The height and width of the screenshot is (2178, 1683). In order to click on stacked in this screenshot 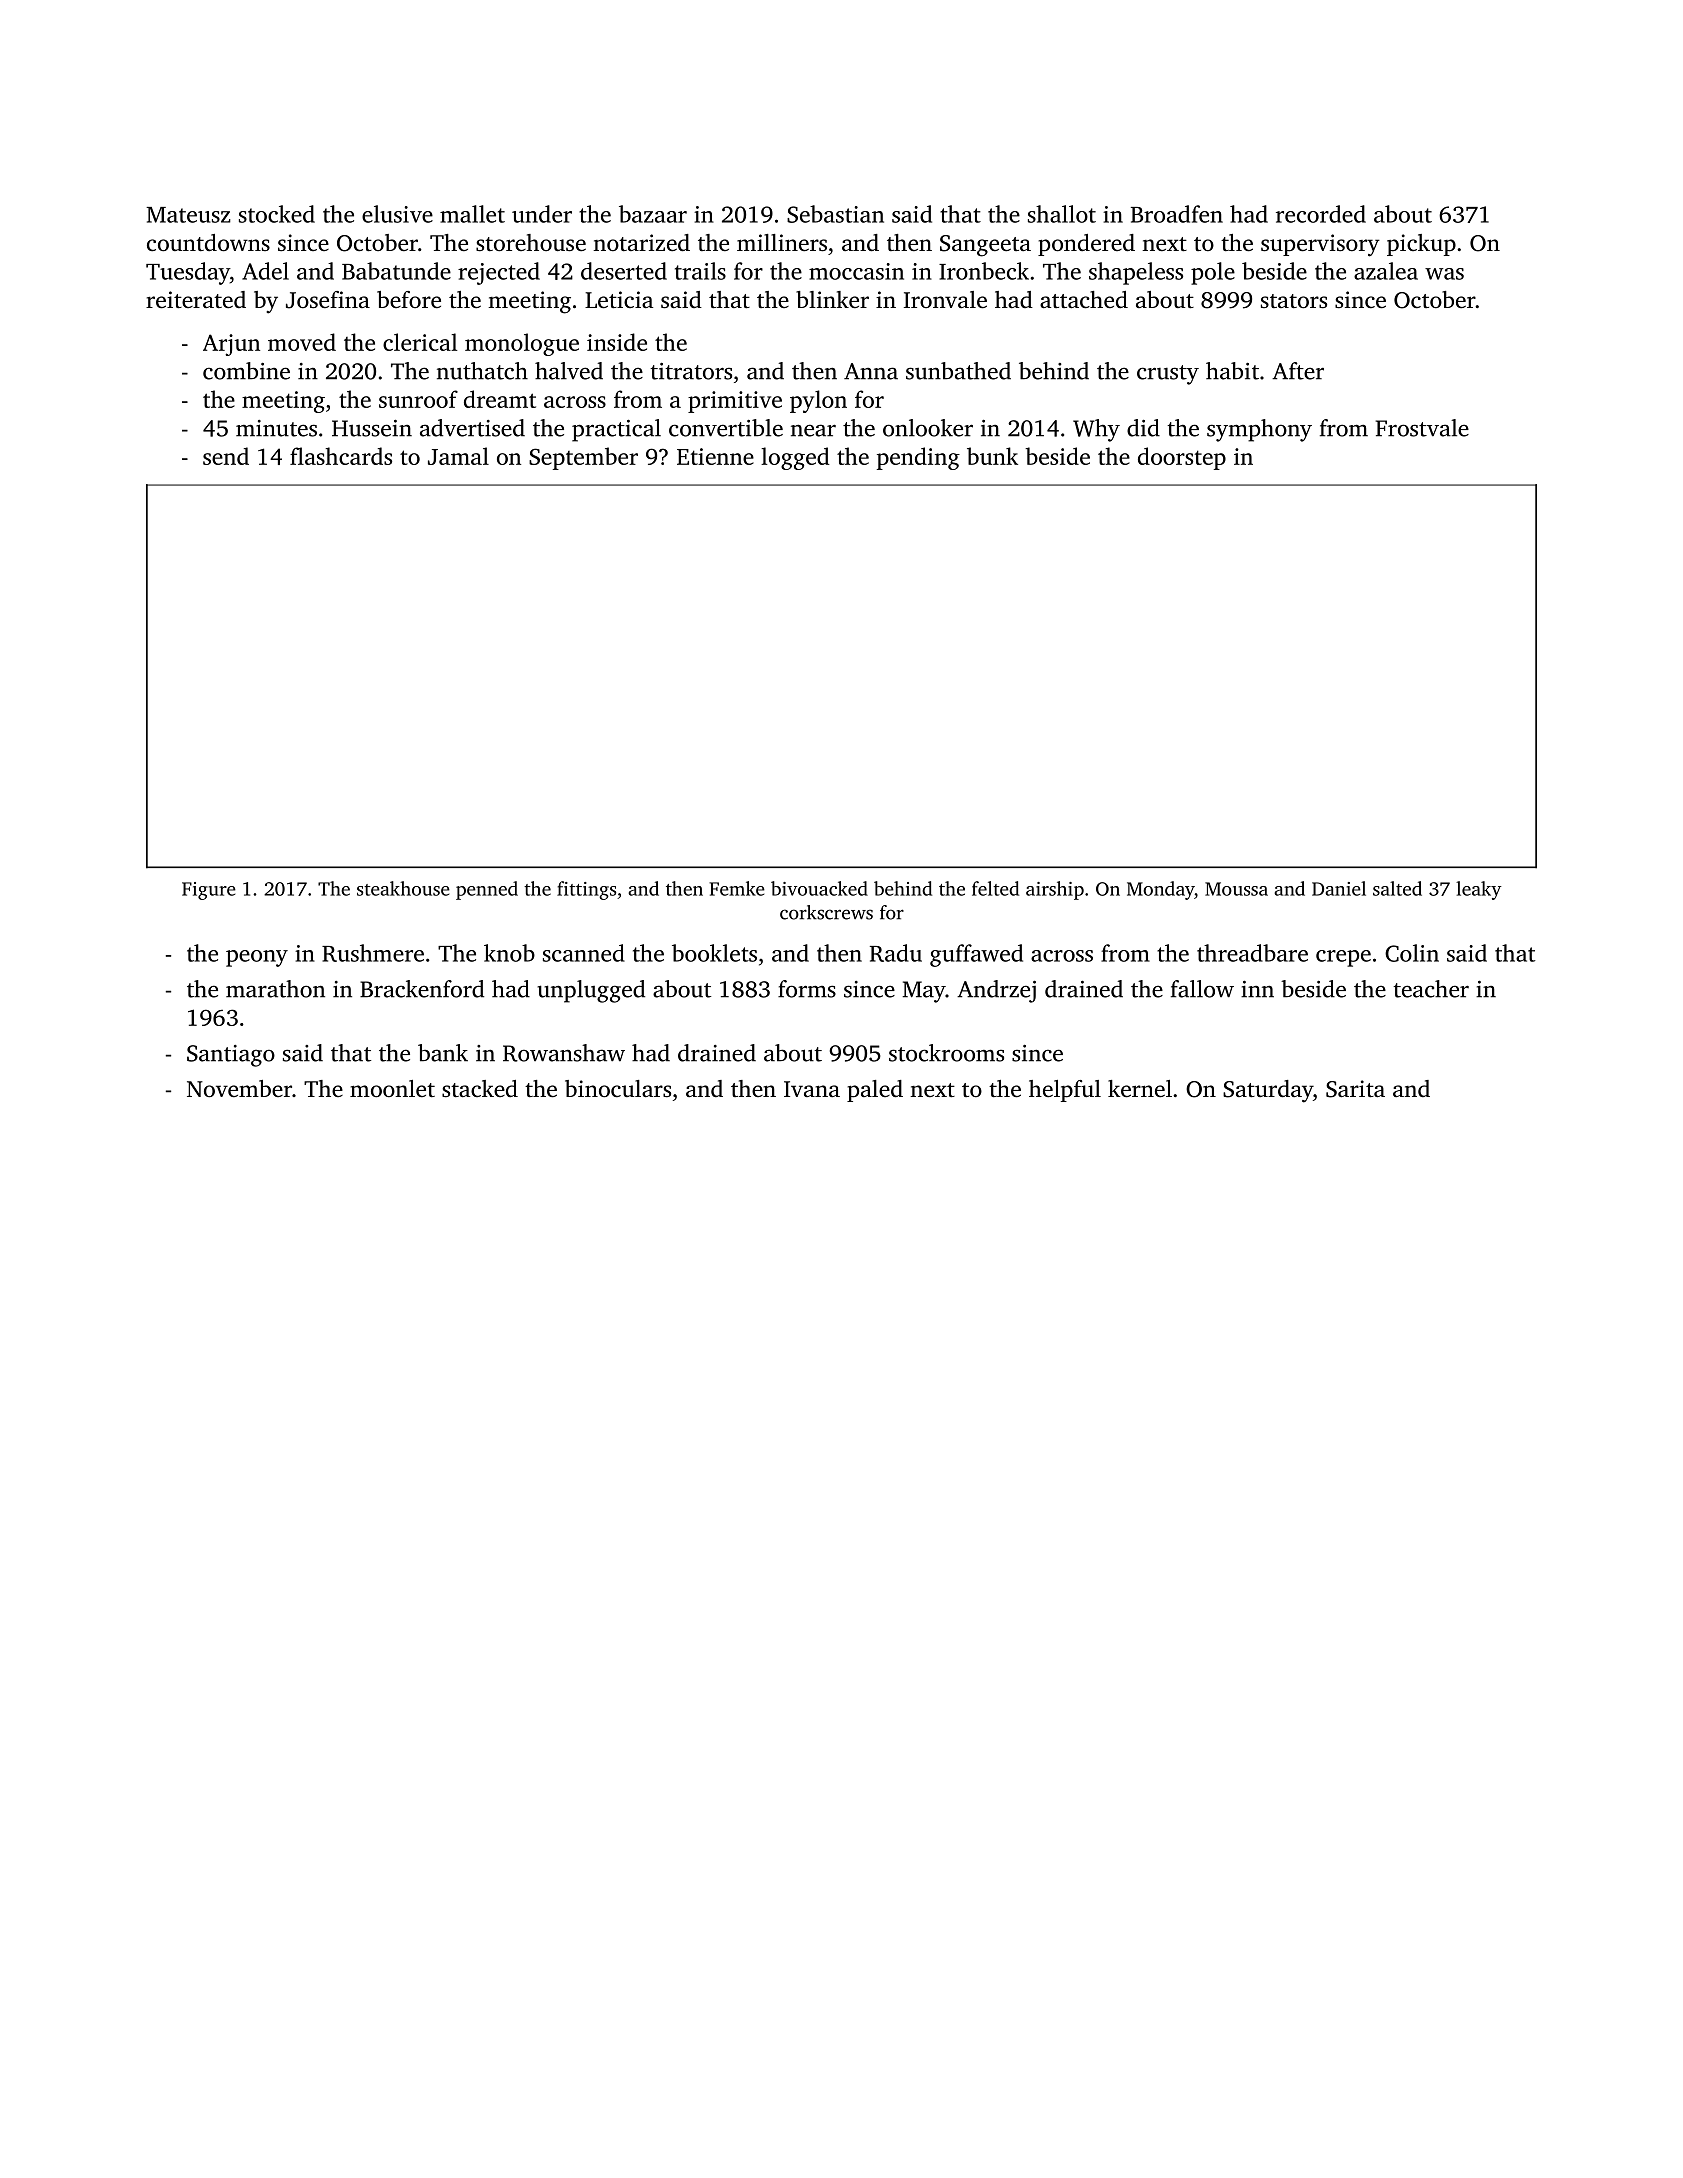, I will do `click(480, 1088)`.
